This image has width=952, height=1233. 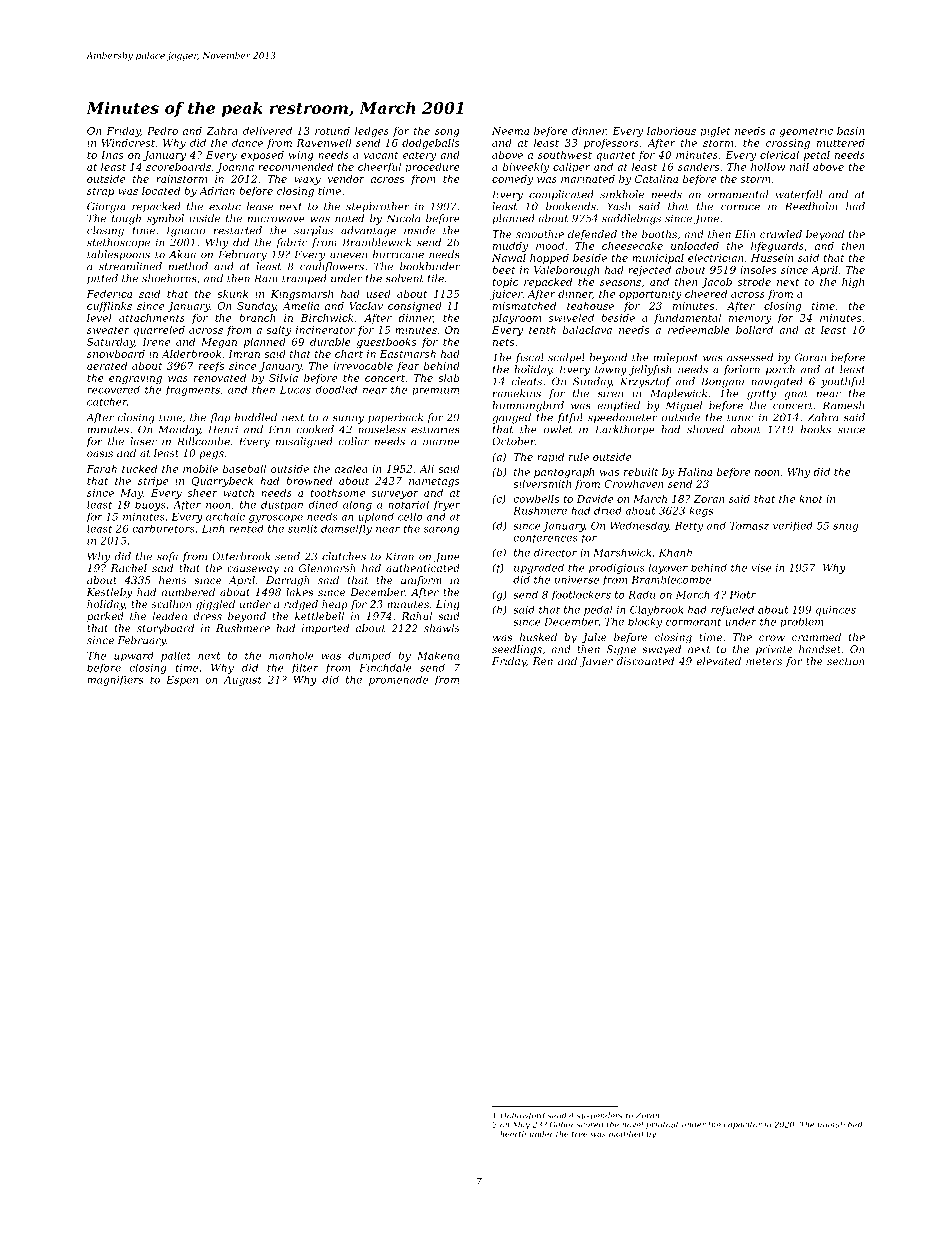 What do you see at coordinates (851, 131) in the image?
I see `basin` at bounding box center [851, 131].
